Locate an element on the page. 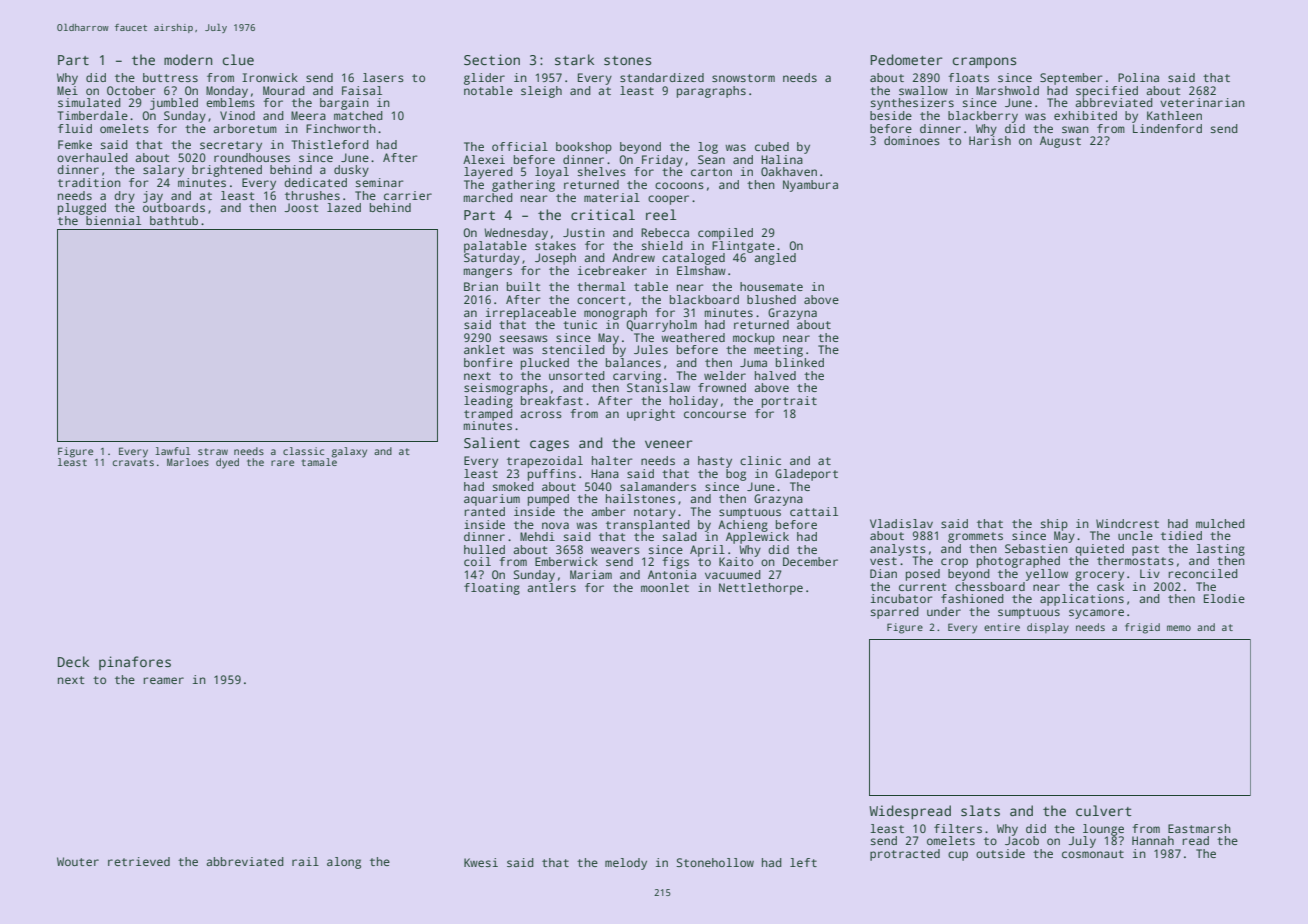 The height and width of the document is (924, 1308). reel is located at coordinates (661, 214).
